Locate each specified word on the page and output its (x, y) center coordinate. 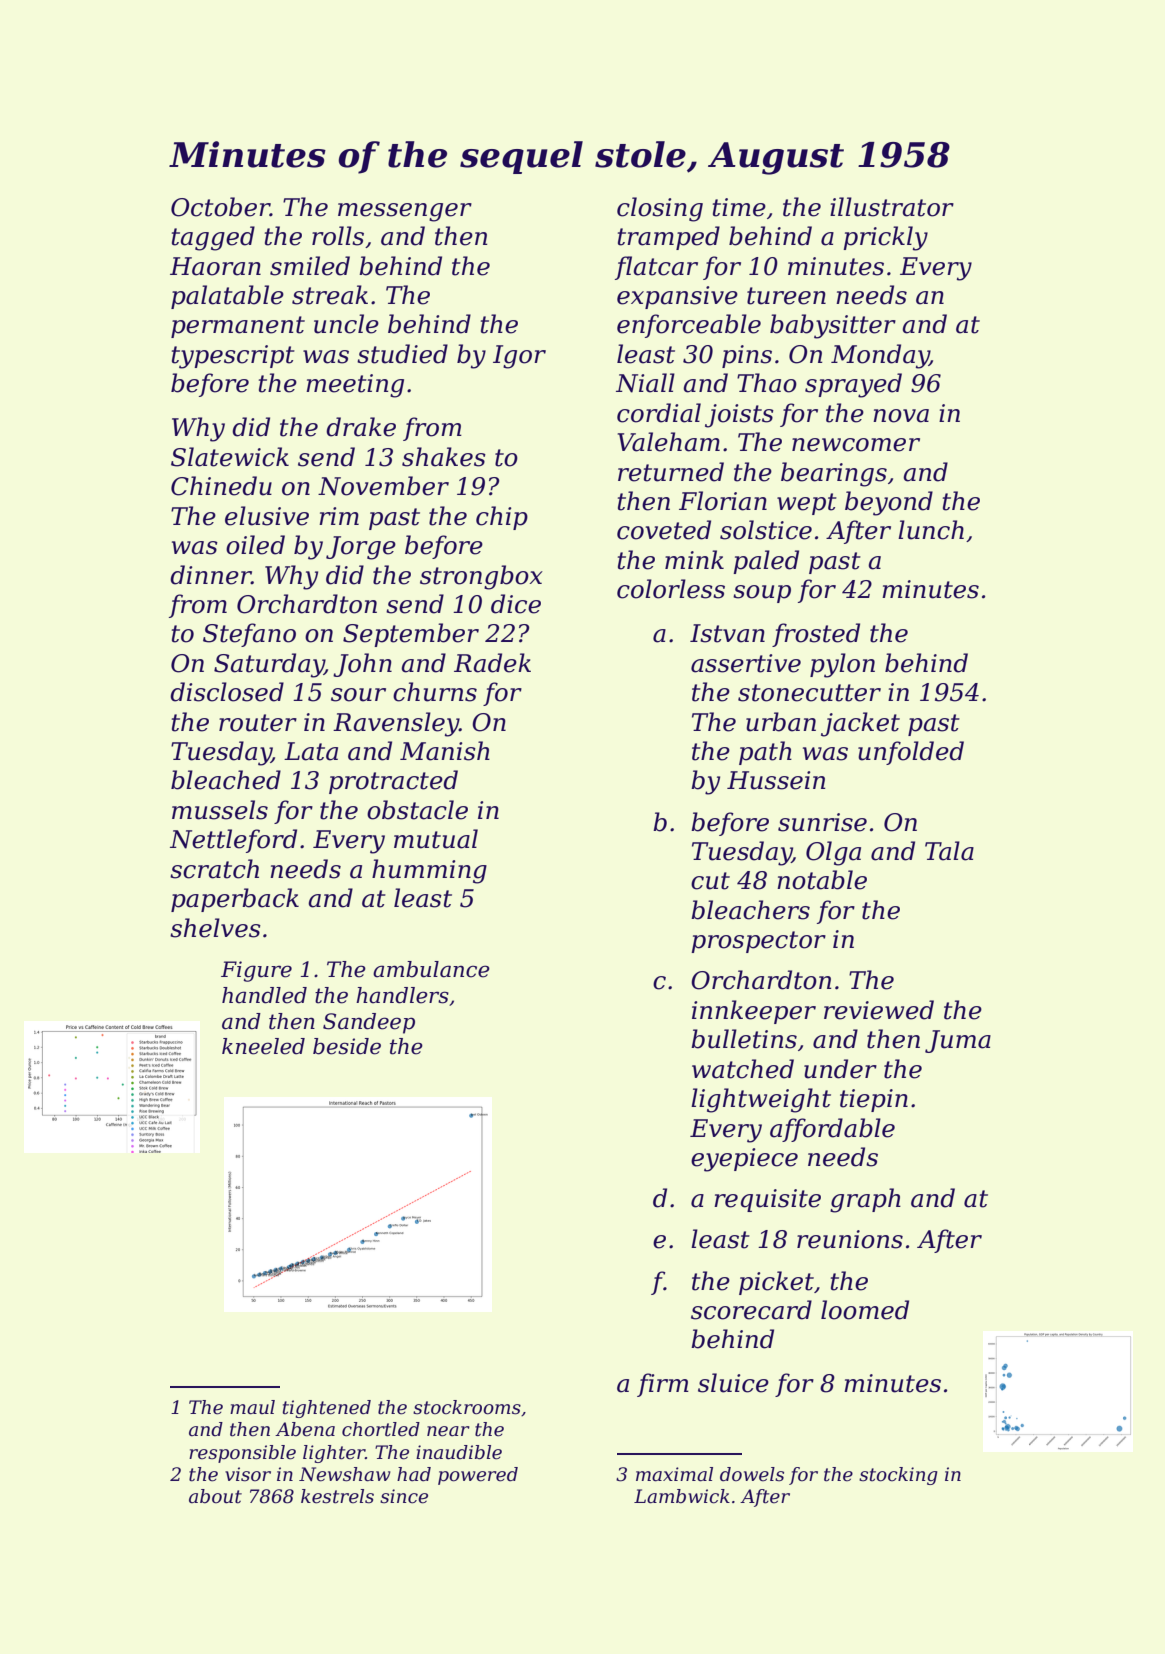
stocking (898, 1476)
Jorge (361, 548)
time (739, 207)
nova (901, 416)
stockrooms (467, 1407)
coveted (664, 530)
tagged (213, 238)
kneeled (263, 1046)
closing (660, 209)
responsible (242, 1454)
